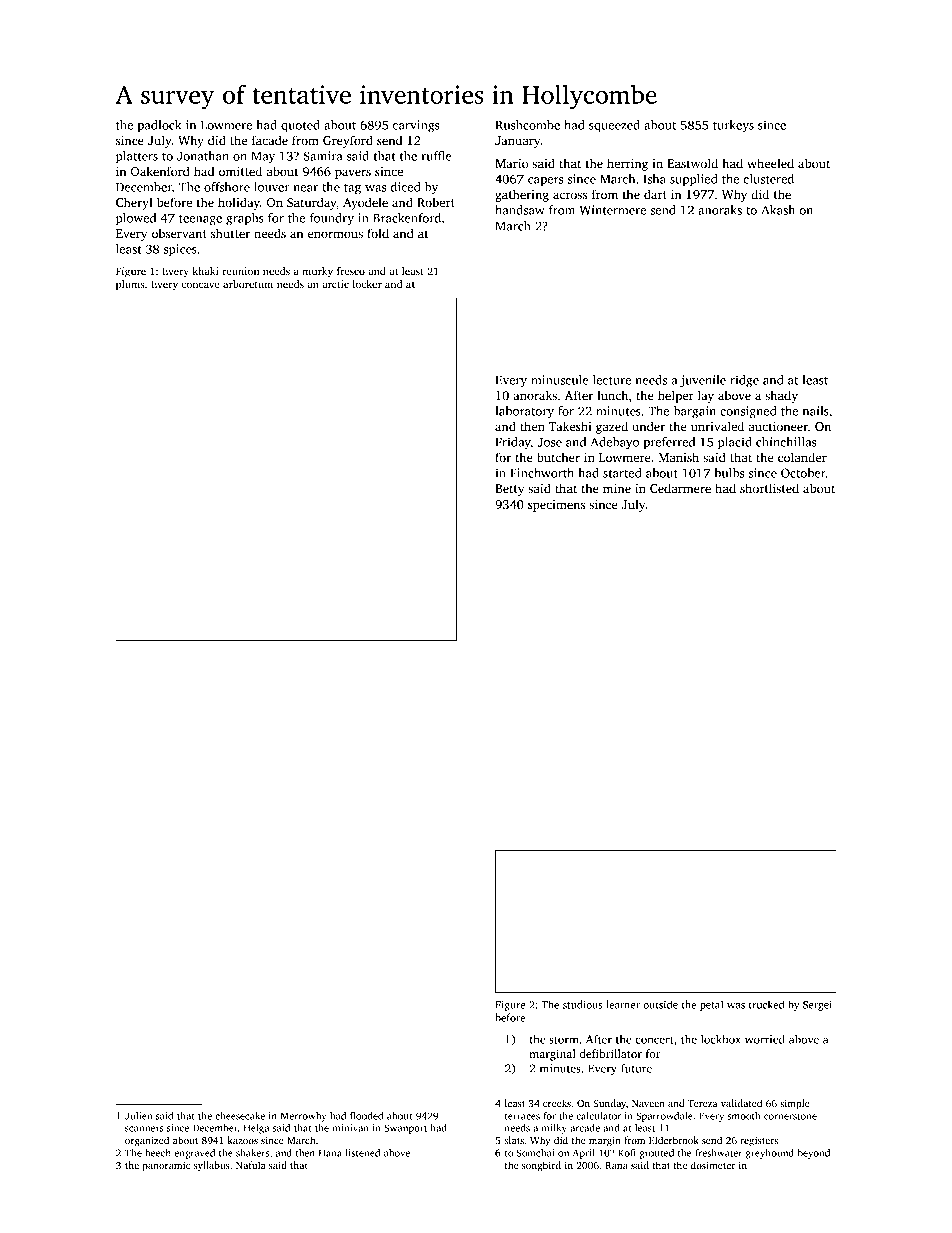 This screenshot has width=952, height=1233. I want to click on shortlisted, so click(769, 488).
